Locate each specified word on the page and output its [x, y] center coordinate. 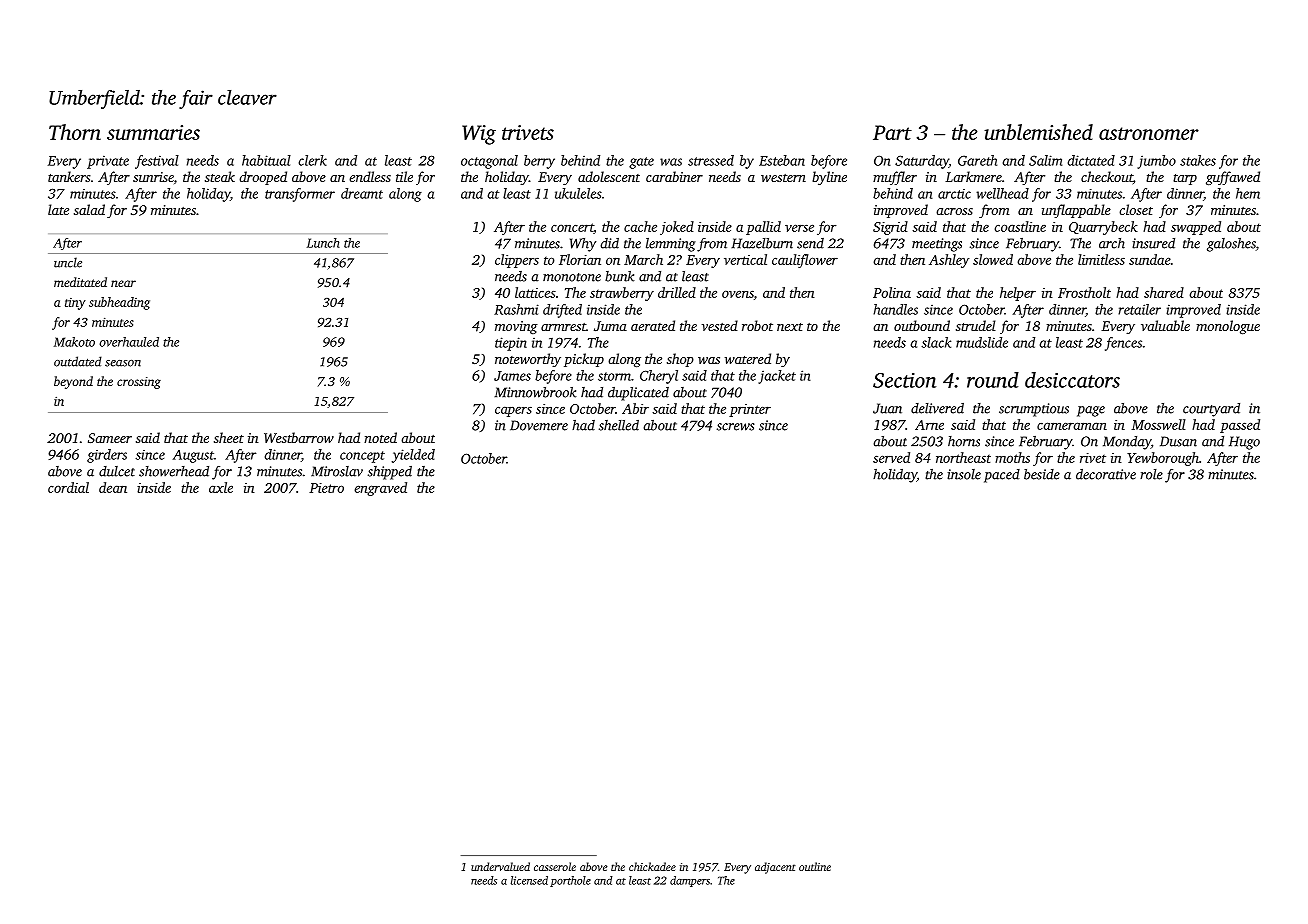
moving [516, 327]
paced [1002, 476]
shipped [390, 473]
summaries [153, 132]
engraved [380, 489]
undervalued [500, 866]
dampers [690, 881]
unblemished [1038, 132]
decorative [1106, 474]
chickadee [652, 866]
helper [1018, 294]
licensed [529, 880]
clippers [517, 261]
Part [892, 132]
